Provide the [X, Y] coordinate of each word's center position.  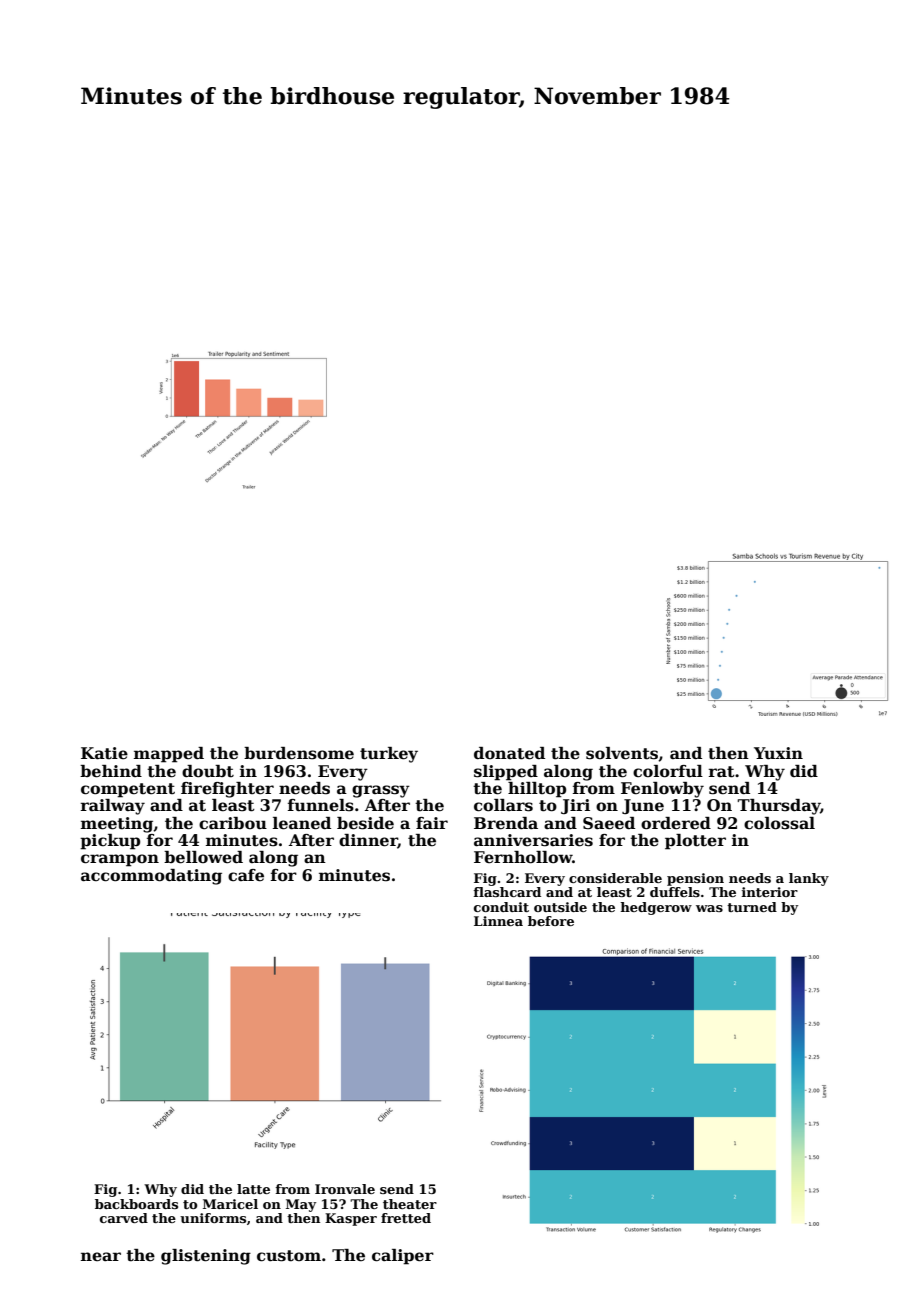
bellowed [203, 857]
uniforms [213, 1218]
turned [752, 907]
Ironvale [345, 1189]
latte [253, 1189]
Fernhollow [523, 857]
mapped [169, 755]
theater [410, 1204]
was [709, 908]
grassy [381, 791]
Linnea [498, 921]
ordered [676, 823]
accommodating [151, 877]
